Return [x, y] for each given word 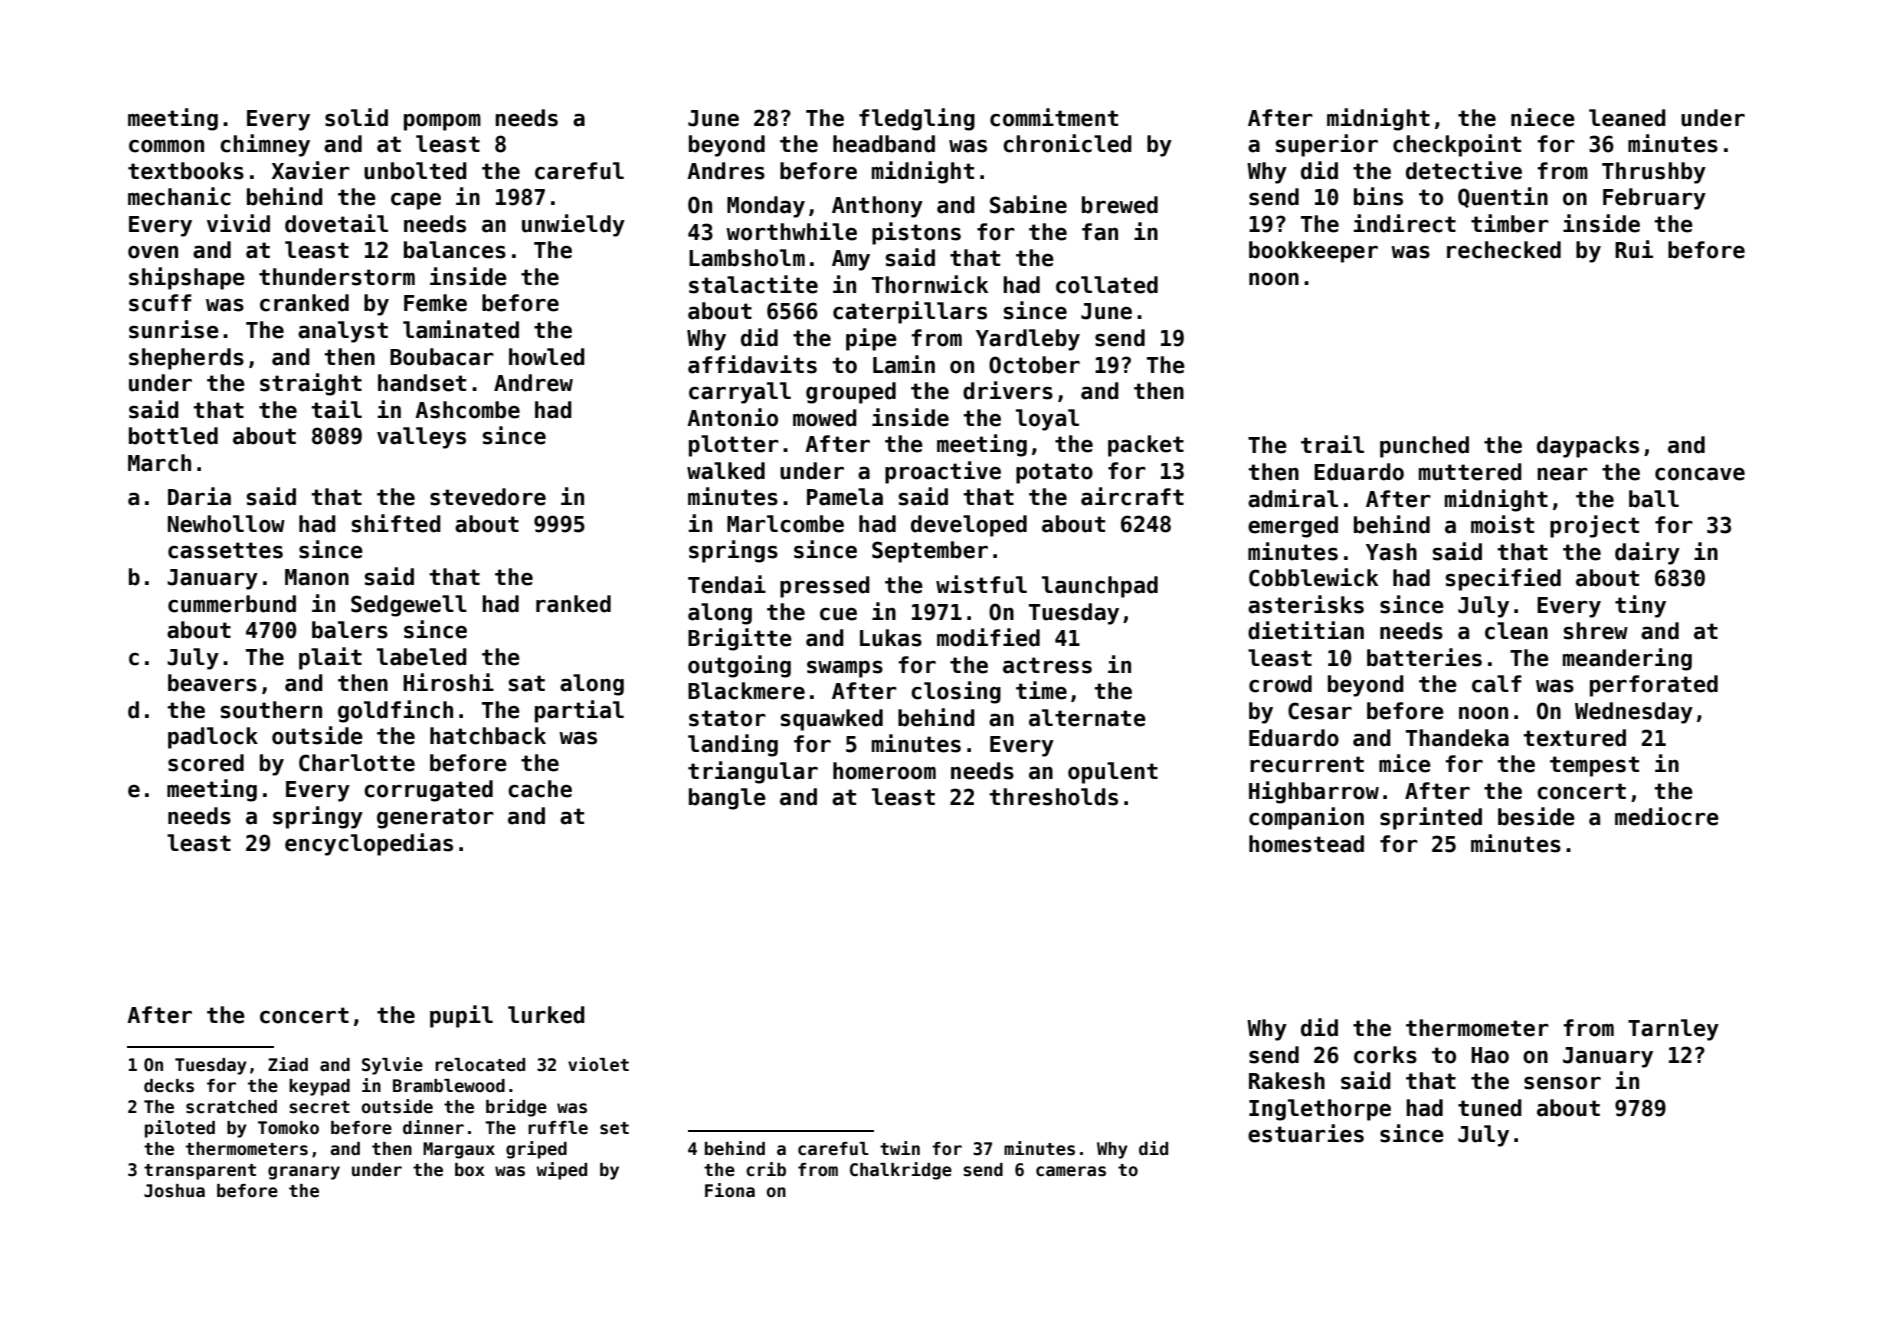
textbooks [186, 171]
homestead [1306, 844]
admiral [1293, 498]
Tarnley [1673, 1030]
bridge [516, 1108]
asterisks [1306, 604]
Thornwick [930, 284]
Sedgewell [409, 606]
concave [1700, 474]
